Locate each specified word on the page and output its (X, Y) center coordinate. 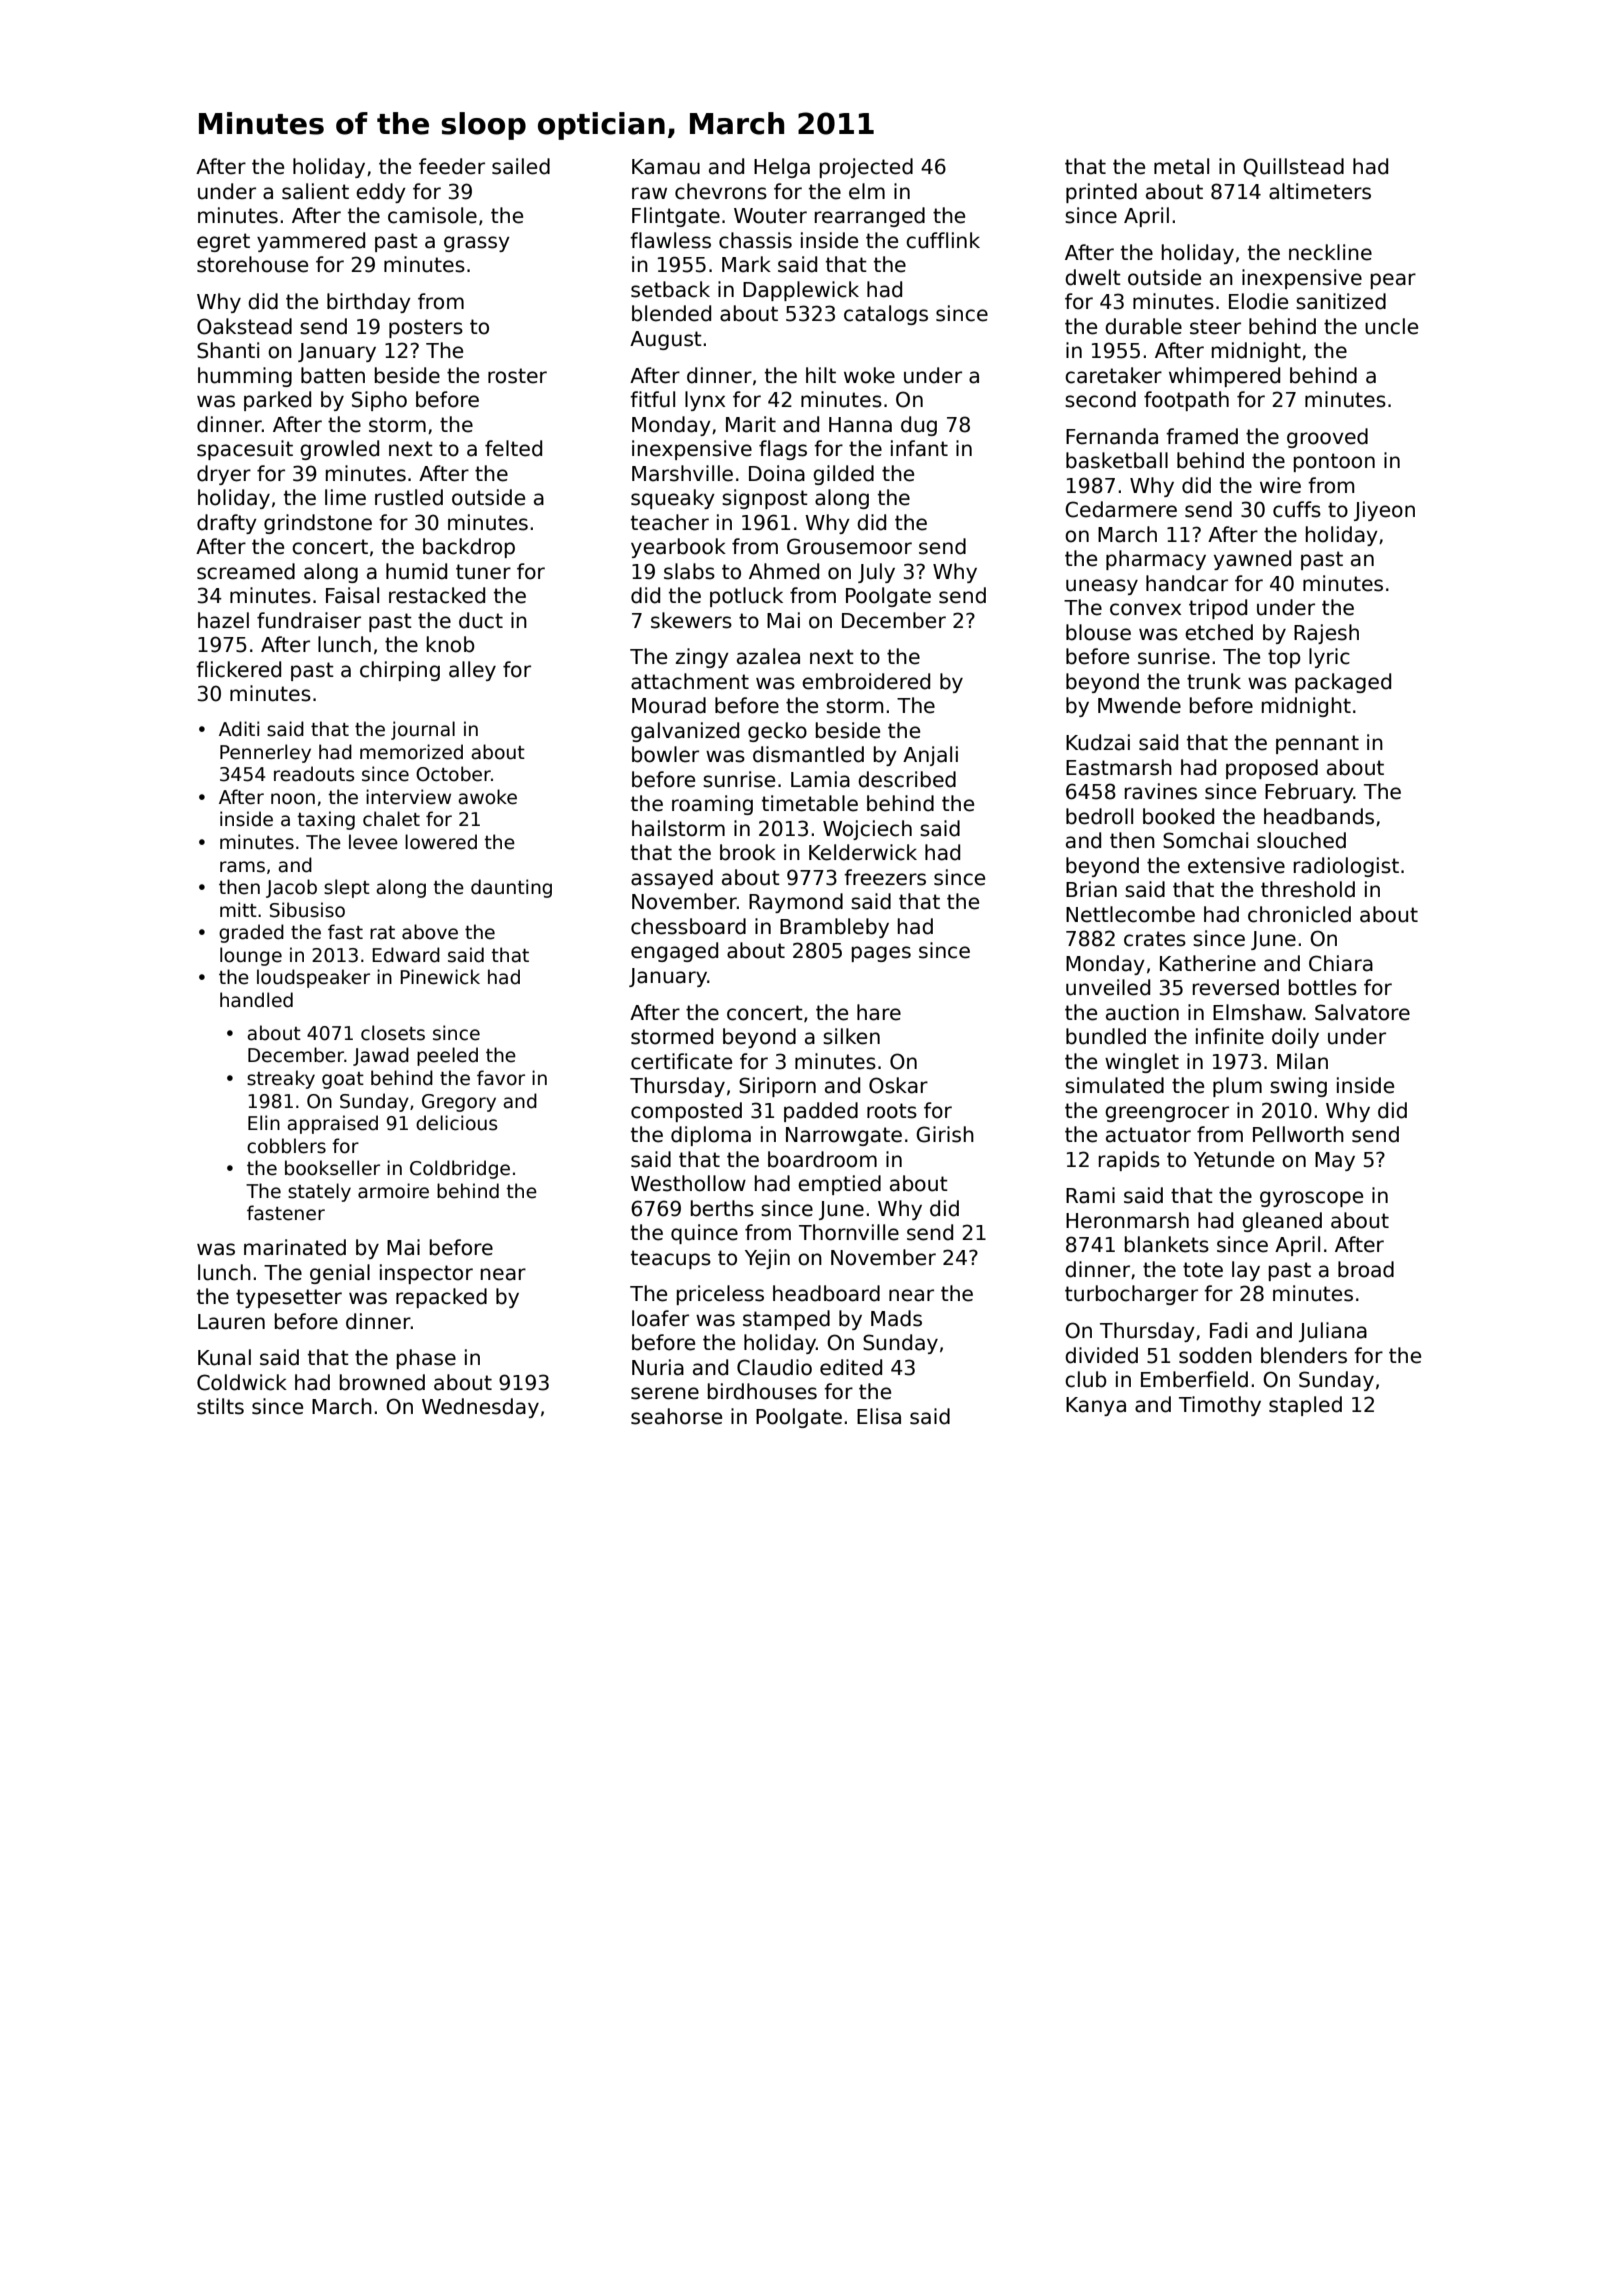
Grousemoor (849, 546)
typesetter (289, 1298)
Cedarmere (1121, 509)
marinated (295, 1247)
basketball (1117, 460)
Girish (945, 1134)
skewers (691, 620)
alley (472, 671)
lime (345, 497)
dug (919, 426)
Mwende (1139, 705)
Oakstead (244, 326)
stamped (786, 1320)
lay (1246, 1271)
